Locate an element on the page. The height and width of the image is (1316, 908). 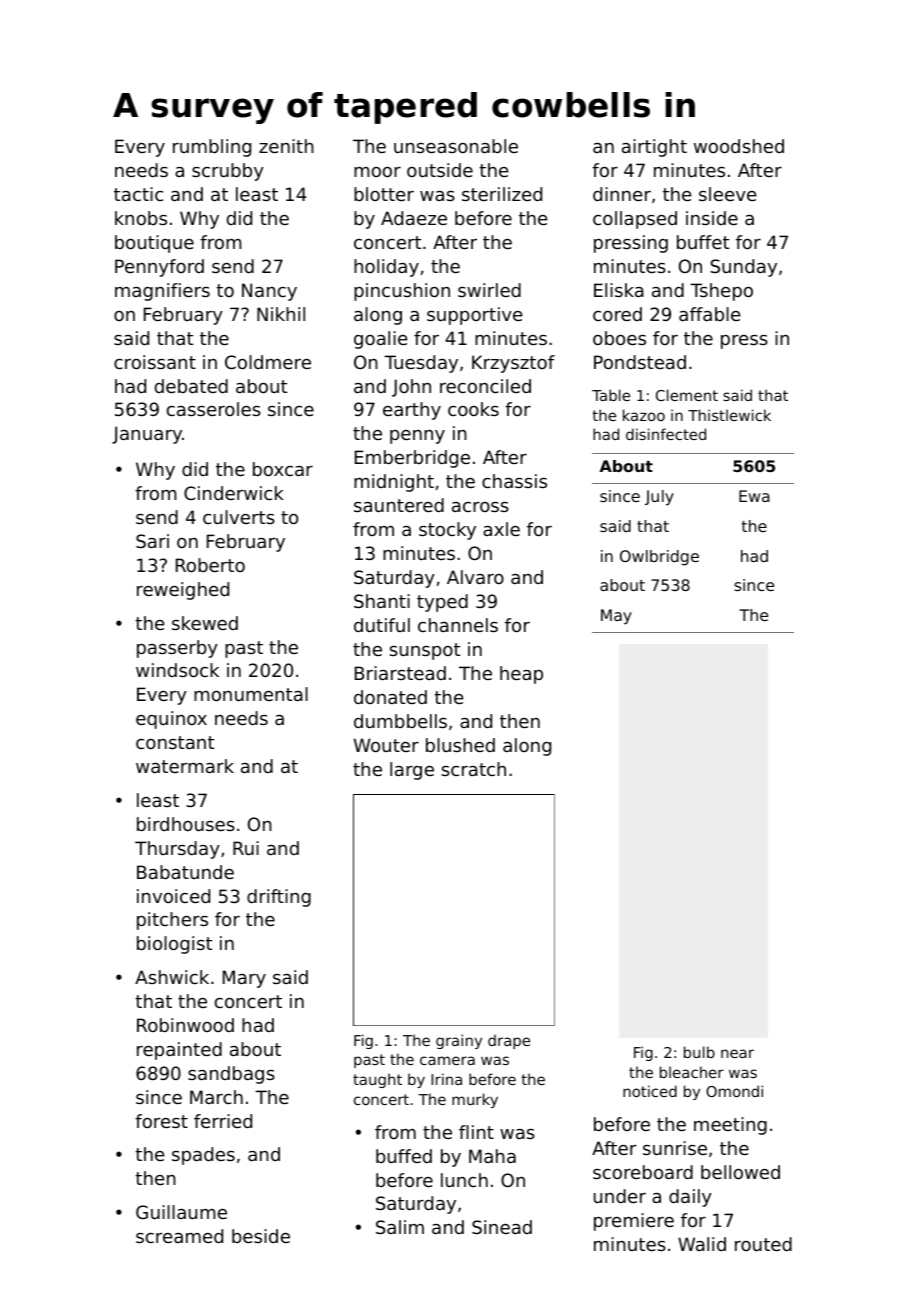
buffet is located at coordinates (703, 242).
